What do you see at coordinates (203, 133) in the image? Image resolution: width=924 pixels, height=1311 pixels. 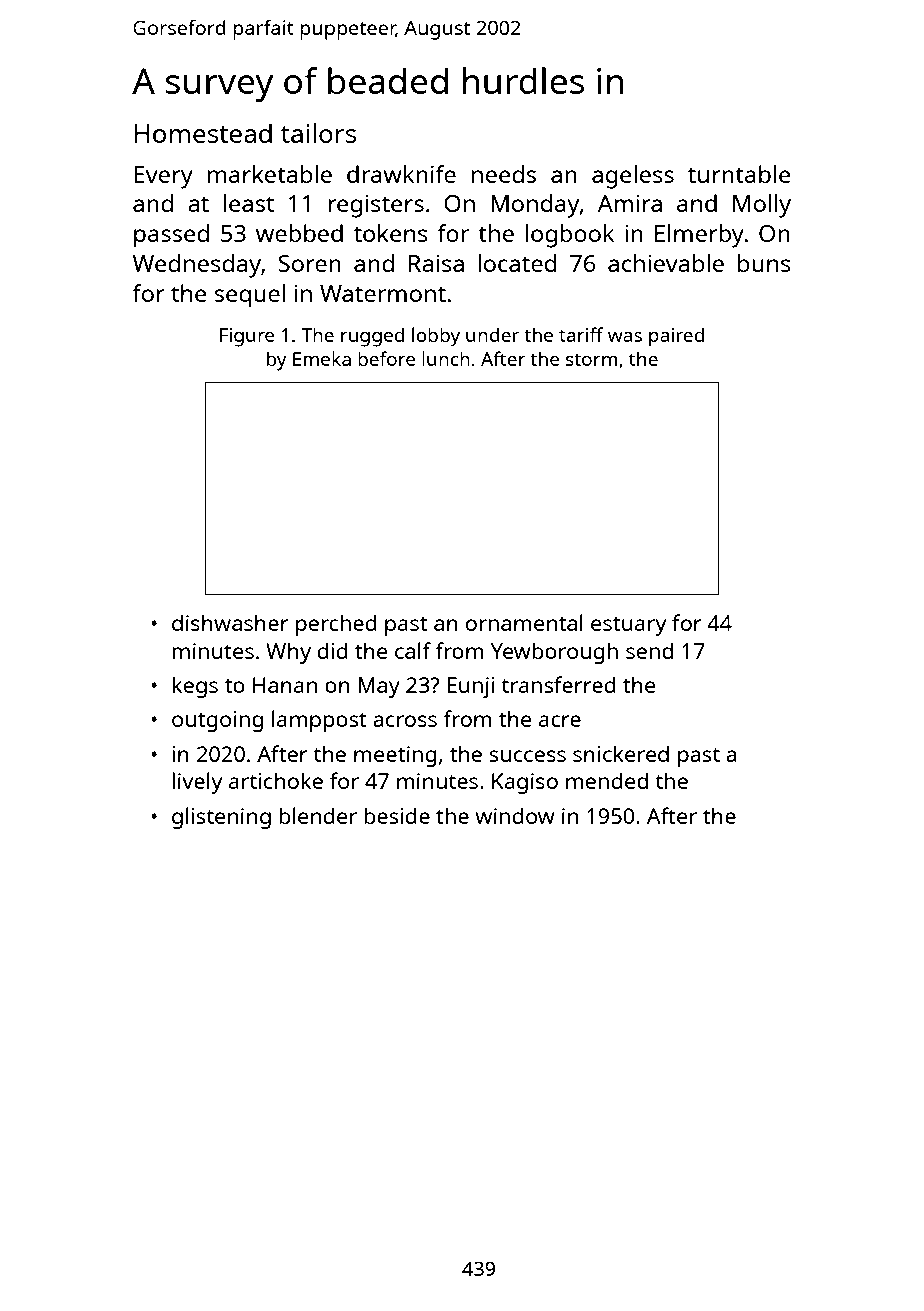 I see `Homestead` at bounding box center [203, 133].
